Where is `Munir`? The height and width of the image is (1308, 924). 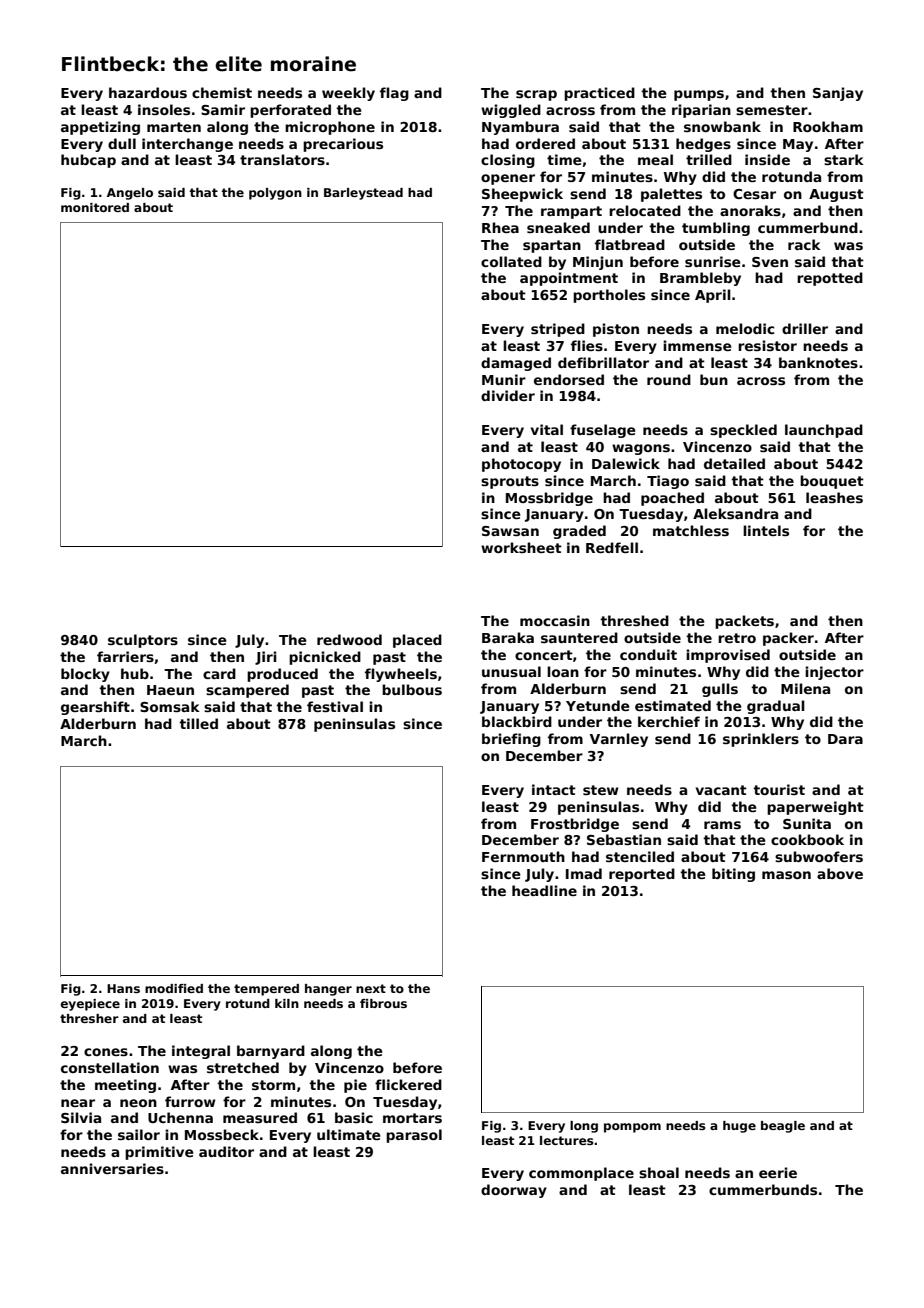 Munir is located at coordinates (504, 379).
